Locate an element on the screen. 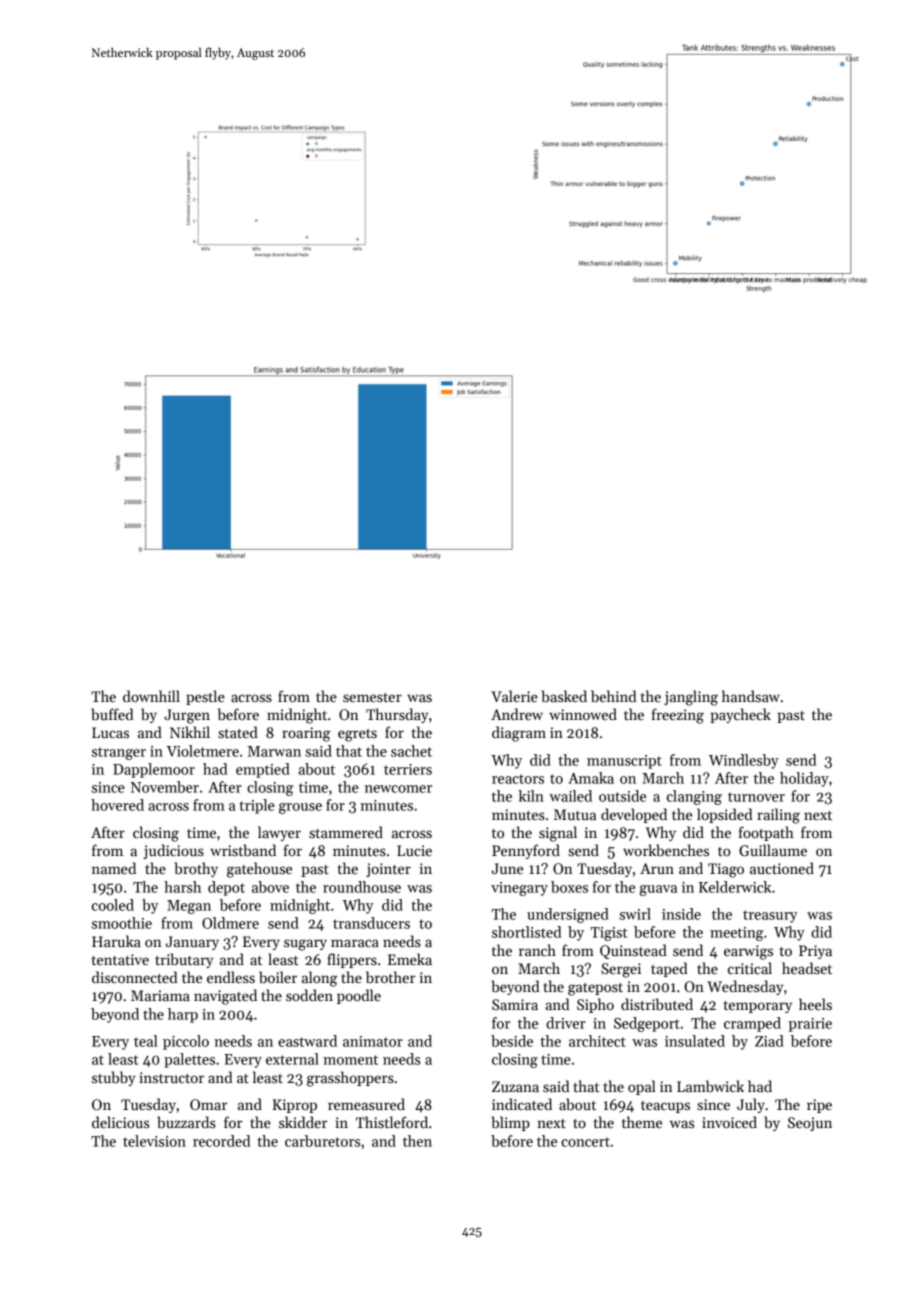 Image resolution: width=924 pixels, height=1311 pixels. prairie is located at coordinates (810, 1025).
